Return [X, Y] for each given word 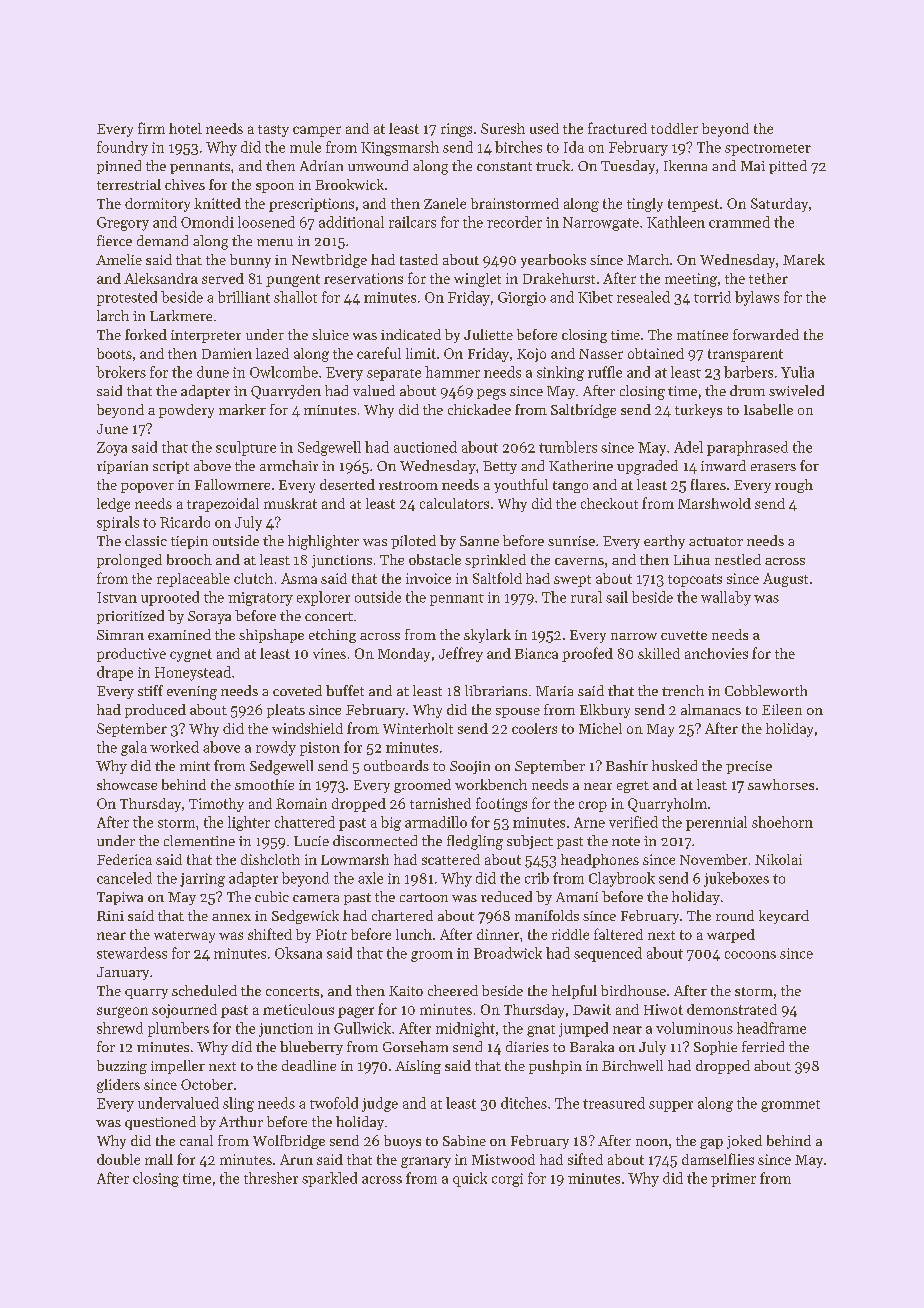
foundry [122, 148]
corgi [507, 1180]
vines [329, 653]
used [544, 128]
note [626, 841]
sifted [585, 1159]
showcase [127, 784]
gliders [118, 1086]
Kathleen [676, 222]
